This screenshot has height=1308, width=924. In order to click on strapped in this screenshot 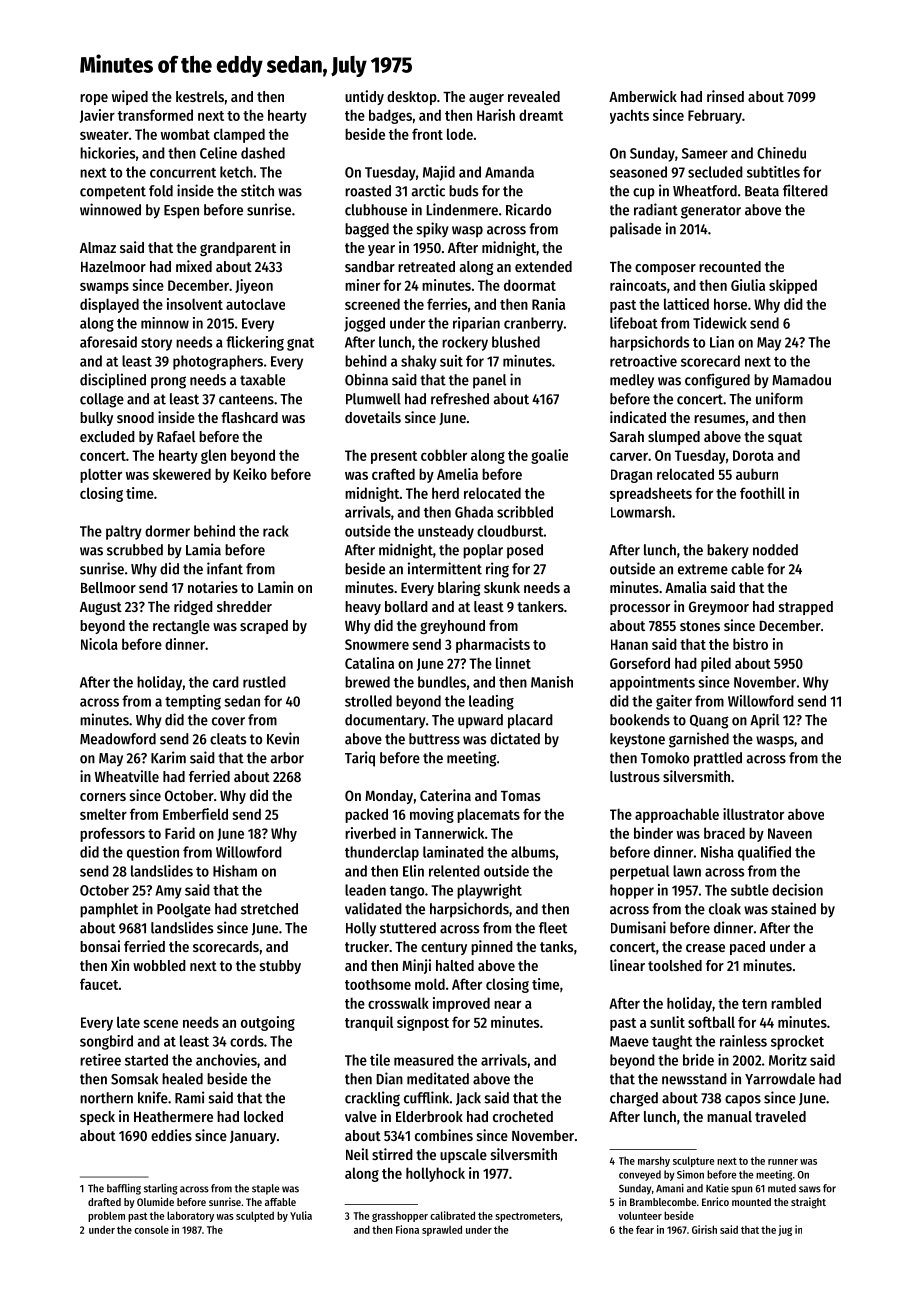, I will do `click(806, 608)`.
